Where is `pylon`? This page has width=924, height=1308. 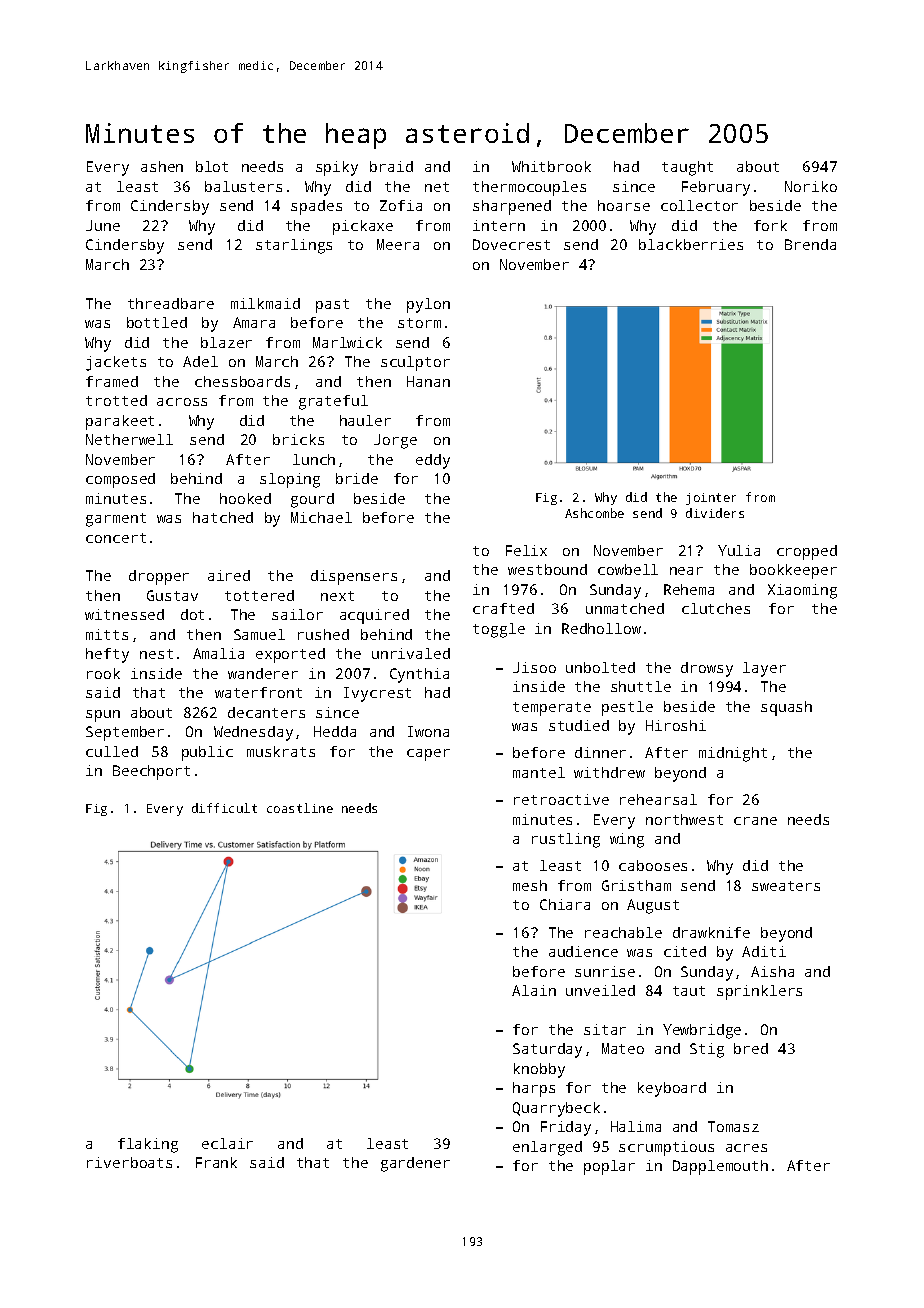
pylon is located at coordinates (428, 305).
